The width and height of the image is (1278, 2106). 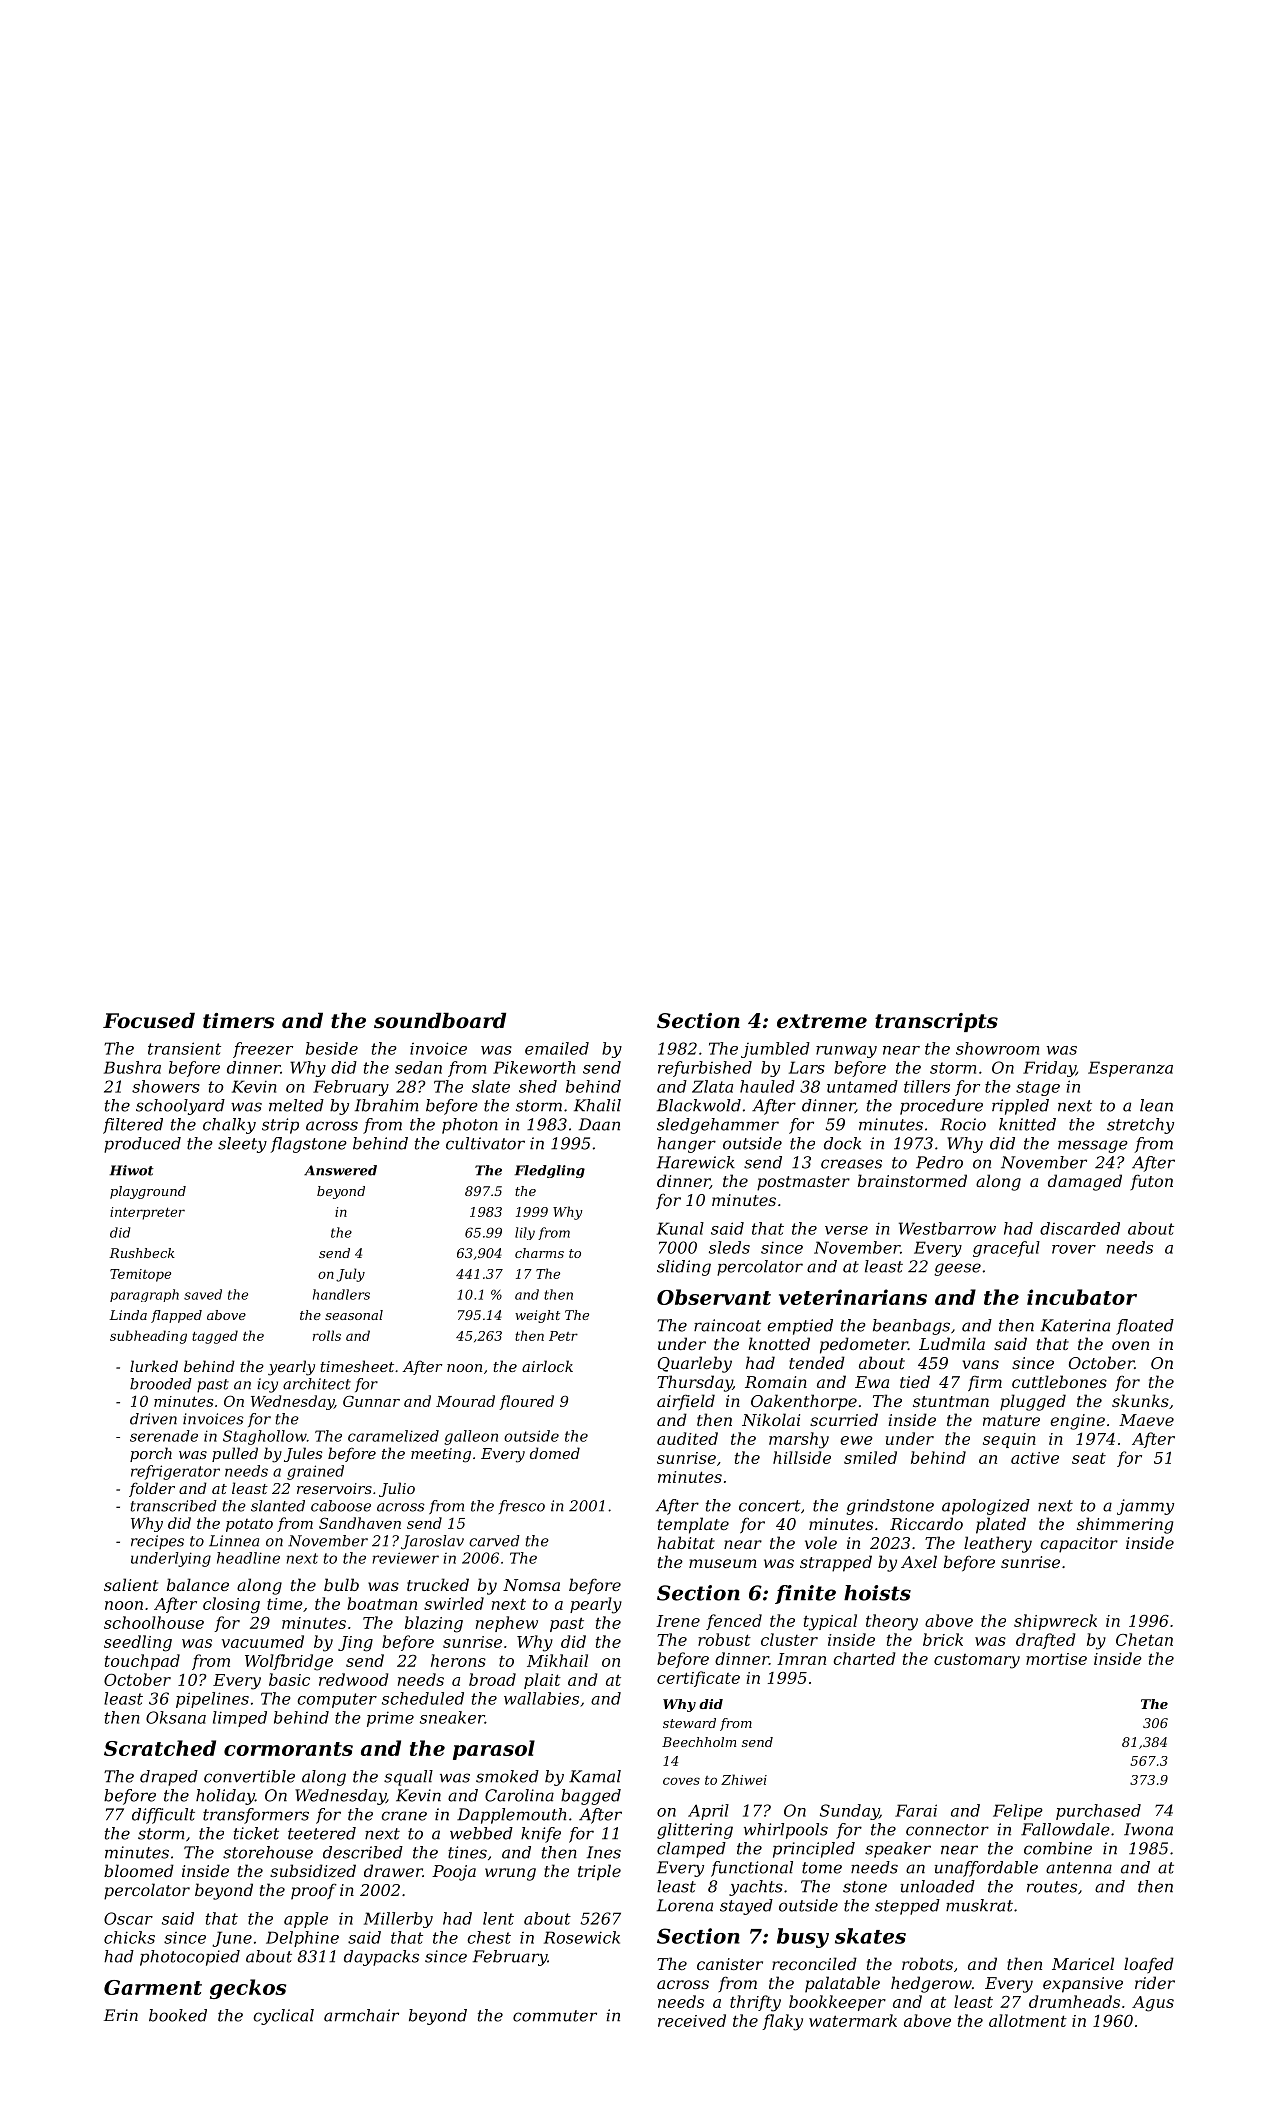 What do you see at coordinates (877, 1593) in the image?
I see `hoists` at bounding box center [877, 1593].
